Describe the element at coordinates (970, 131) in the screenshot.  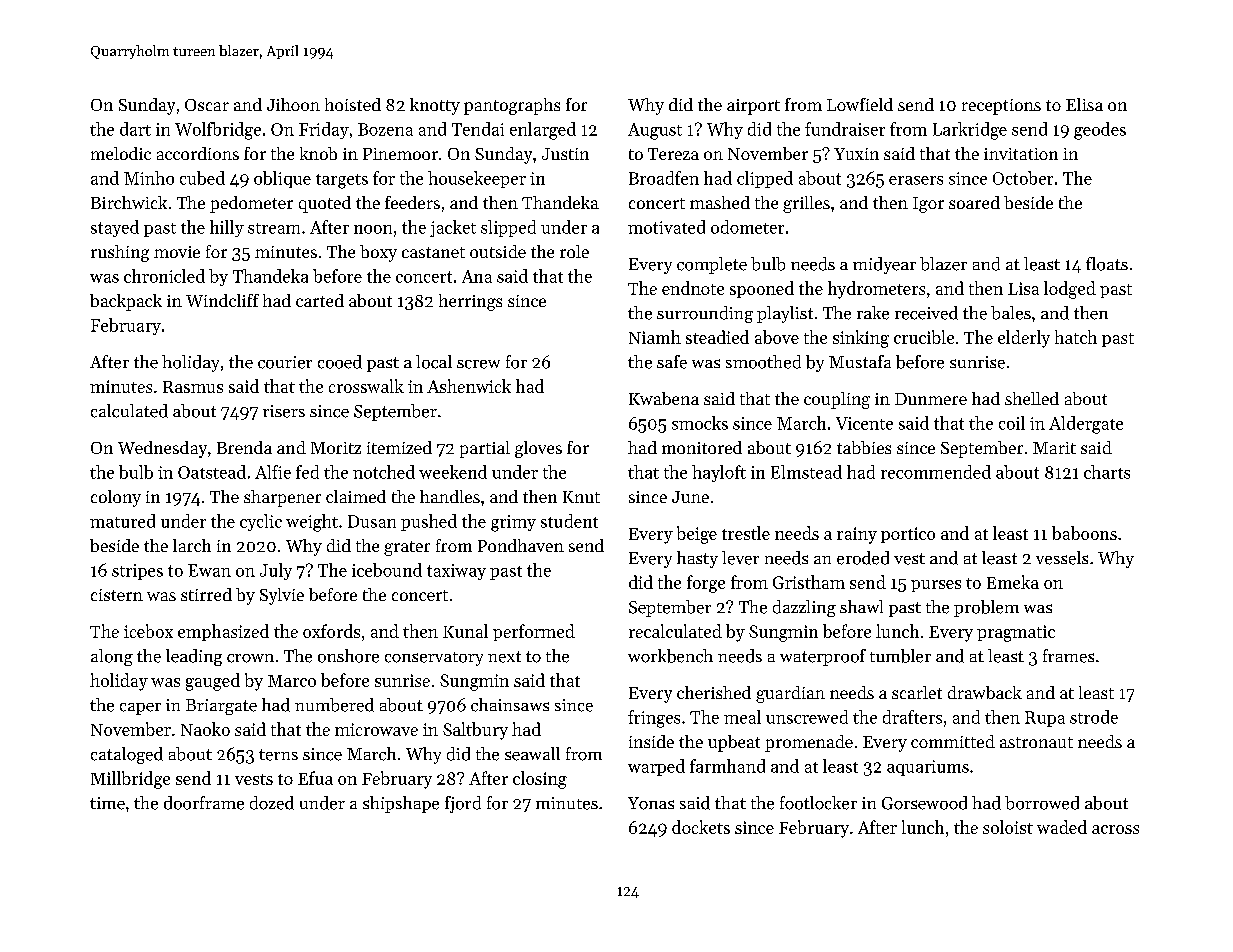
I see `Larkridge` at that location.
